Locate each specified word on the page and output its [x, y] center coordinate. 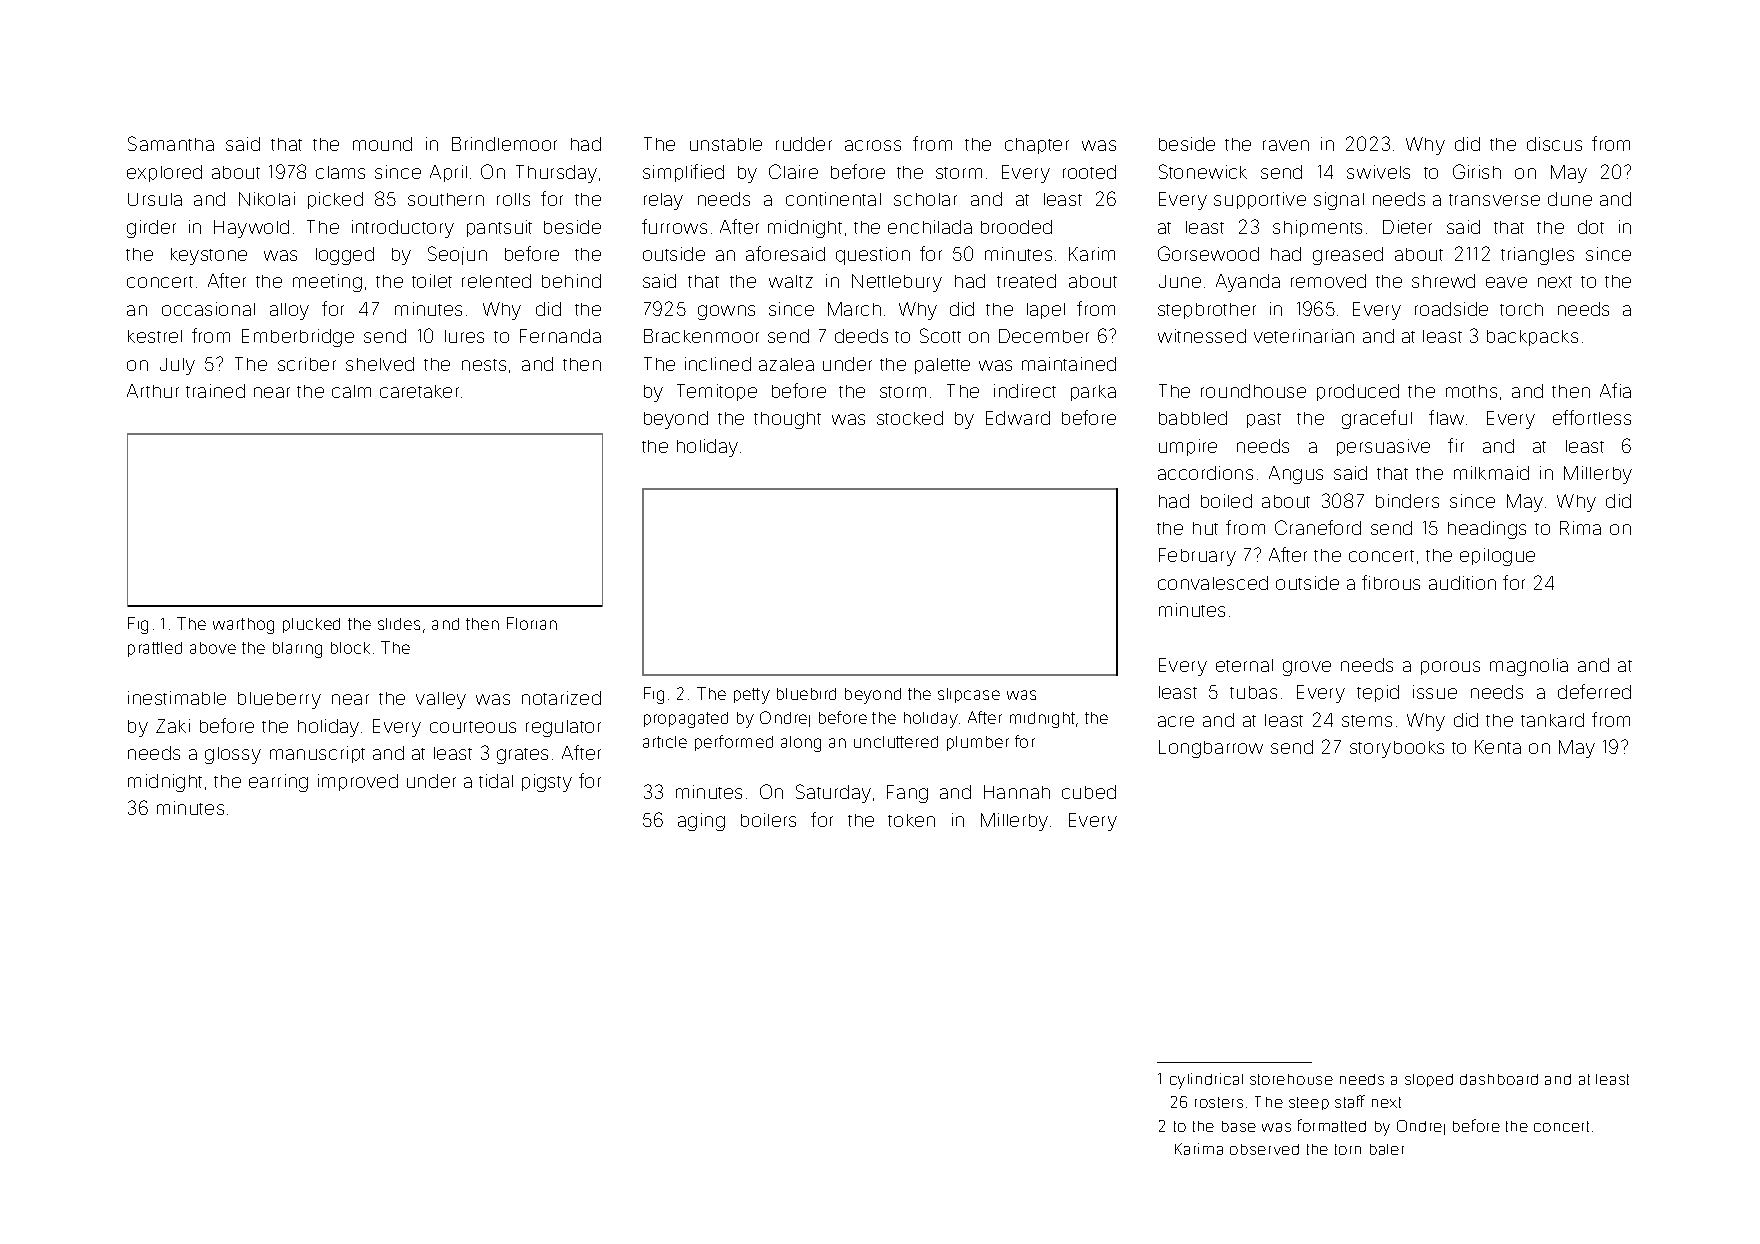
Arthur [153, 391]
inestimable [177, 698]
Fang [907, 794]
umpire [1188, 447]
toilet [432, 281]
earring [278, 783]
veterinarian [1304, 336]
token [911, 820]
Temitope [717, 392]
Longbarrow [1211, 749]
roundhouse [1253, 391]
